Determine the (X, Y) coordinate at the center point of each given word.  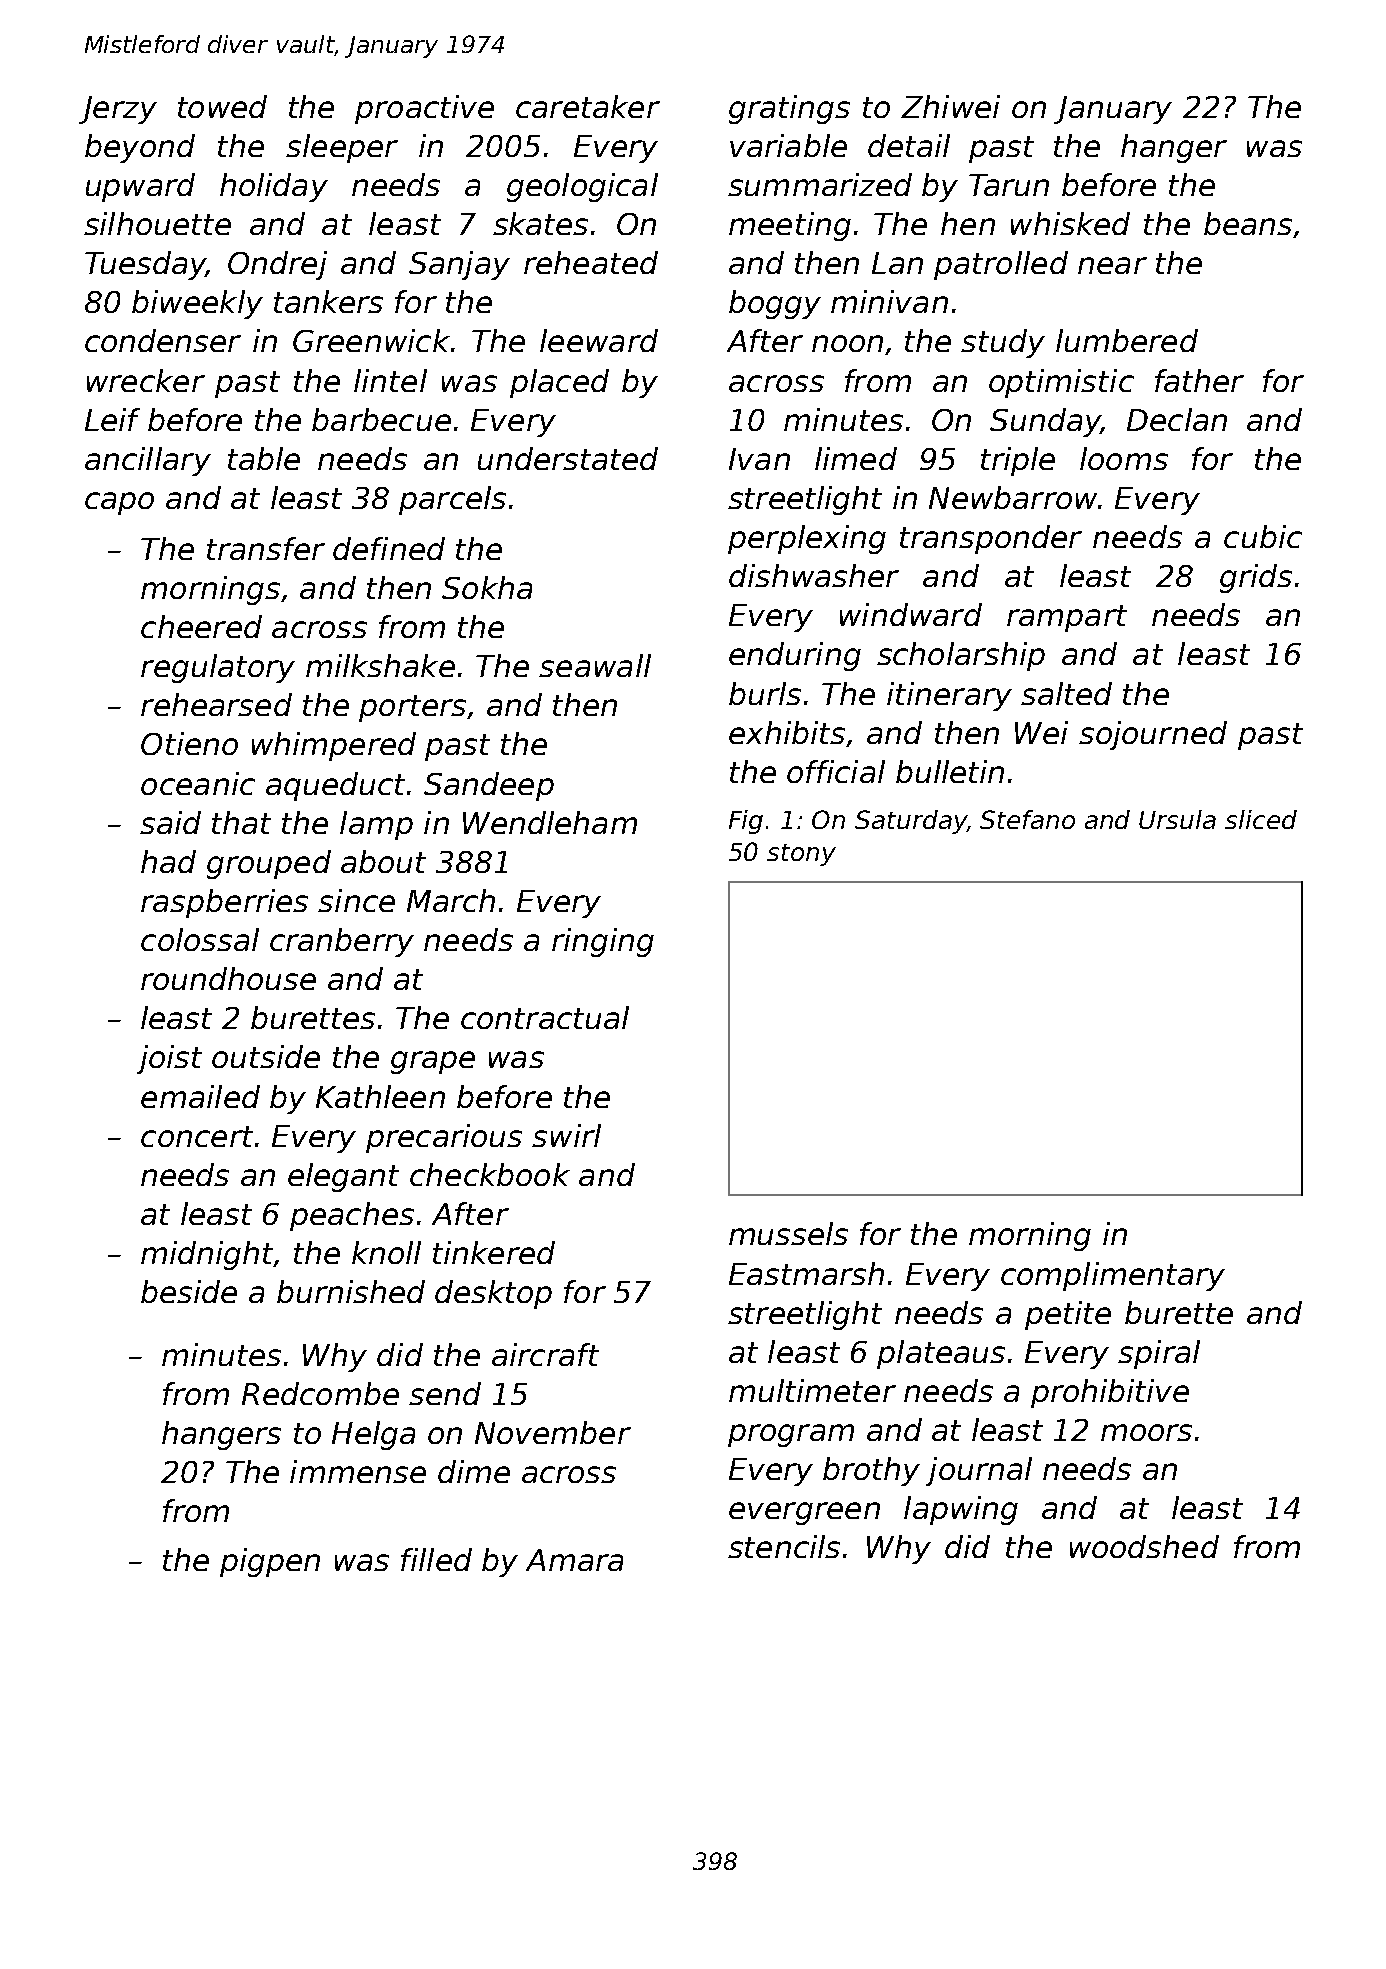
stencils (784, 1546)
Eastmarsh (806, 1273)
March (451, 900)
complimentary (1113, 1276)
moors (1146, 1432)
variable (788, 145)
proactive (424, 109)
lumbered (1127, 340)
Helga (373, 1435)
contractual (545, 1017)
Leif (112, 419)
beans (1248, 223)
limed (856, 458)
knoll (386, 1252)
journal (979, 1471)
